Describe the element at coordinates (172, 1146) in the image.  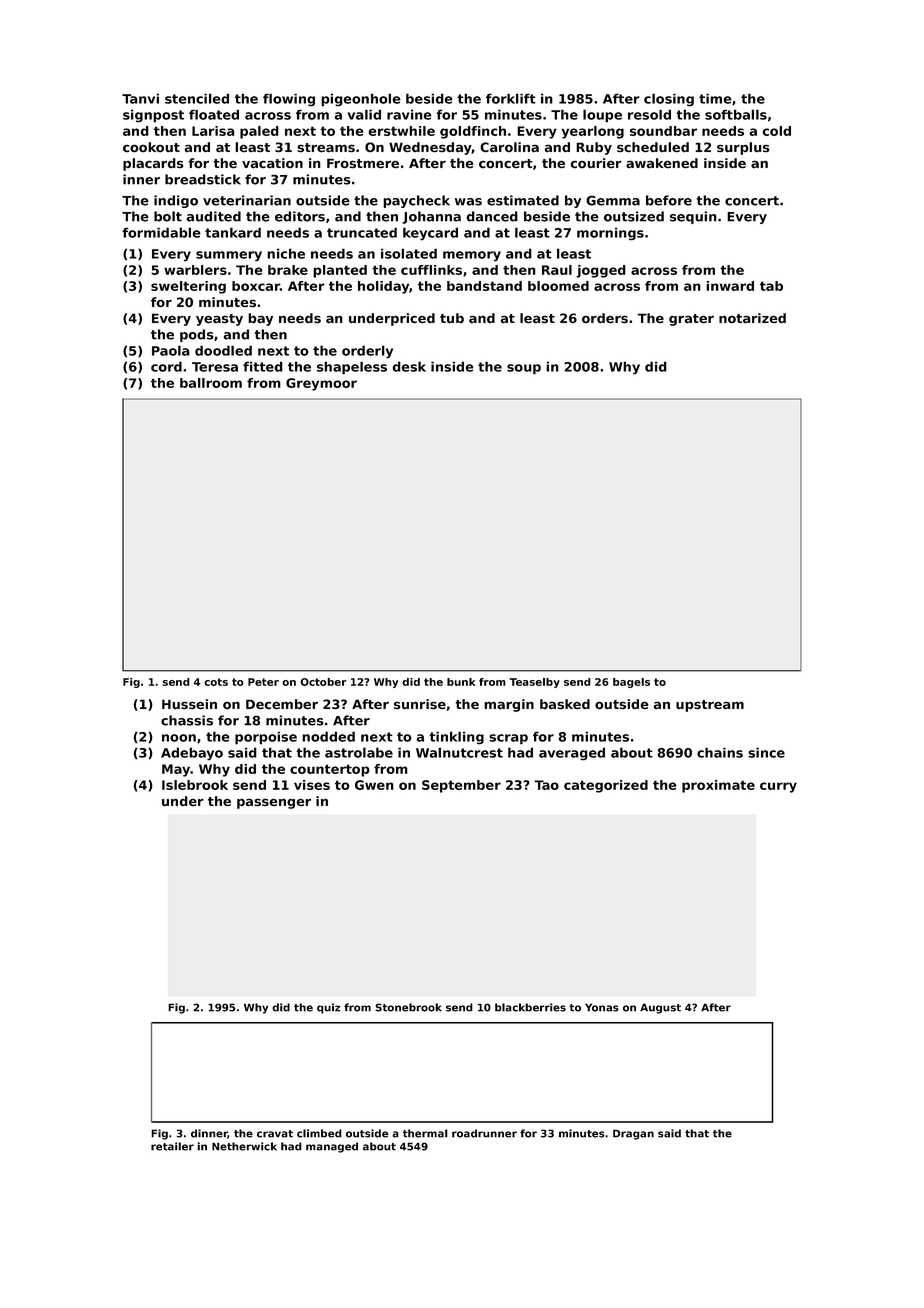
I see `retailer` at that location.
